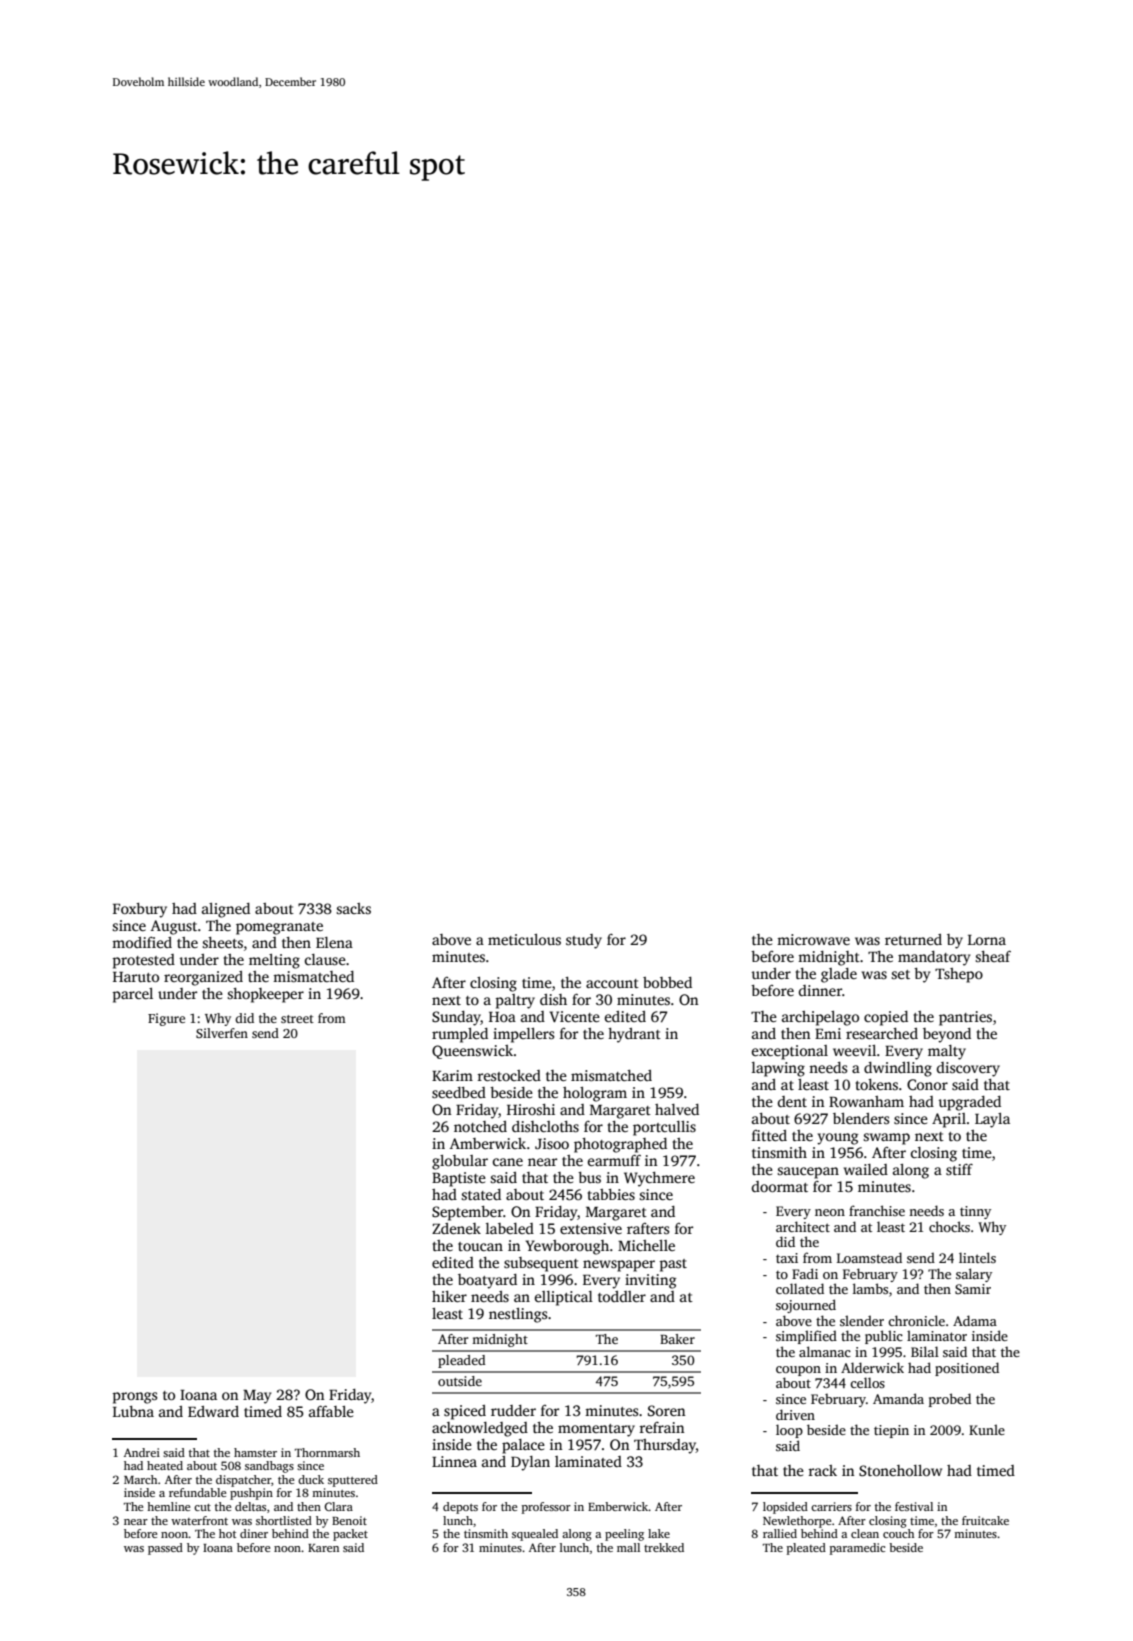 The image size is (1133, 1641). Describe the element at coordinates (456, 1228) in the document. I see `Zdenek` at that location.
